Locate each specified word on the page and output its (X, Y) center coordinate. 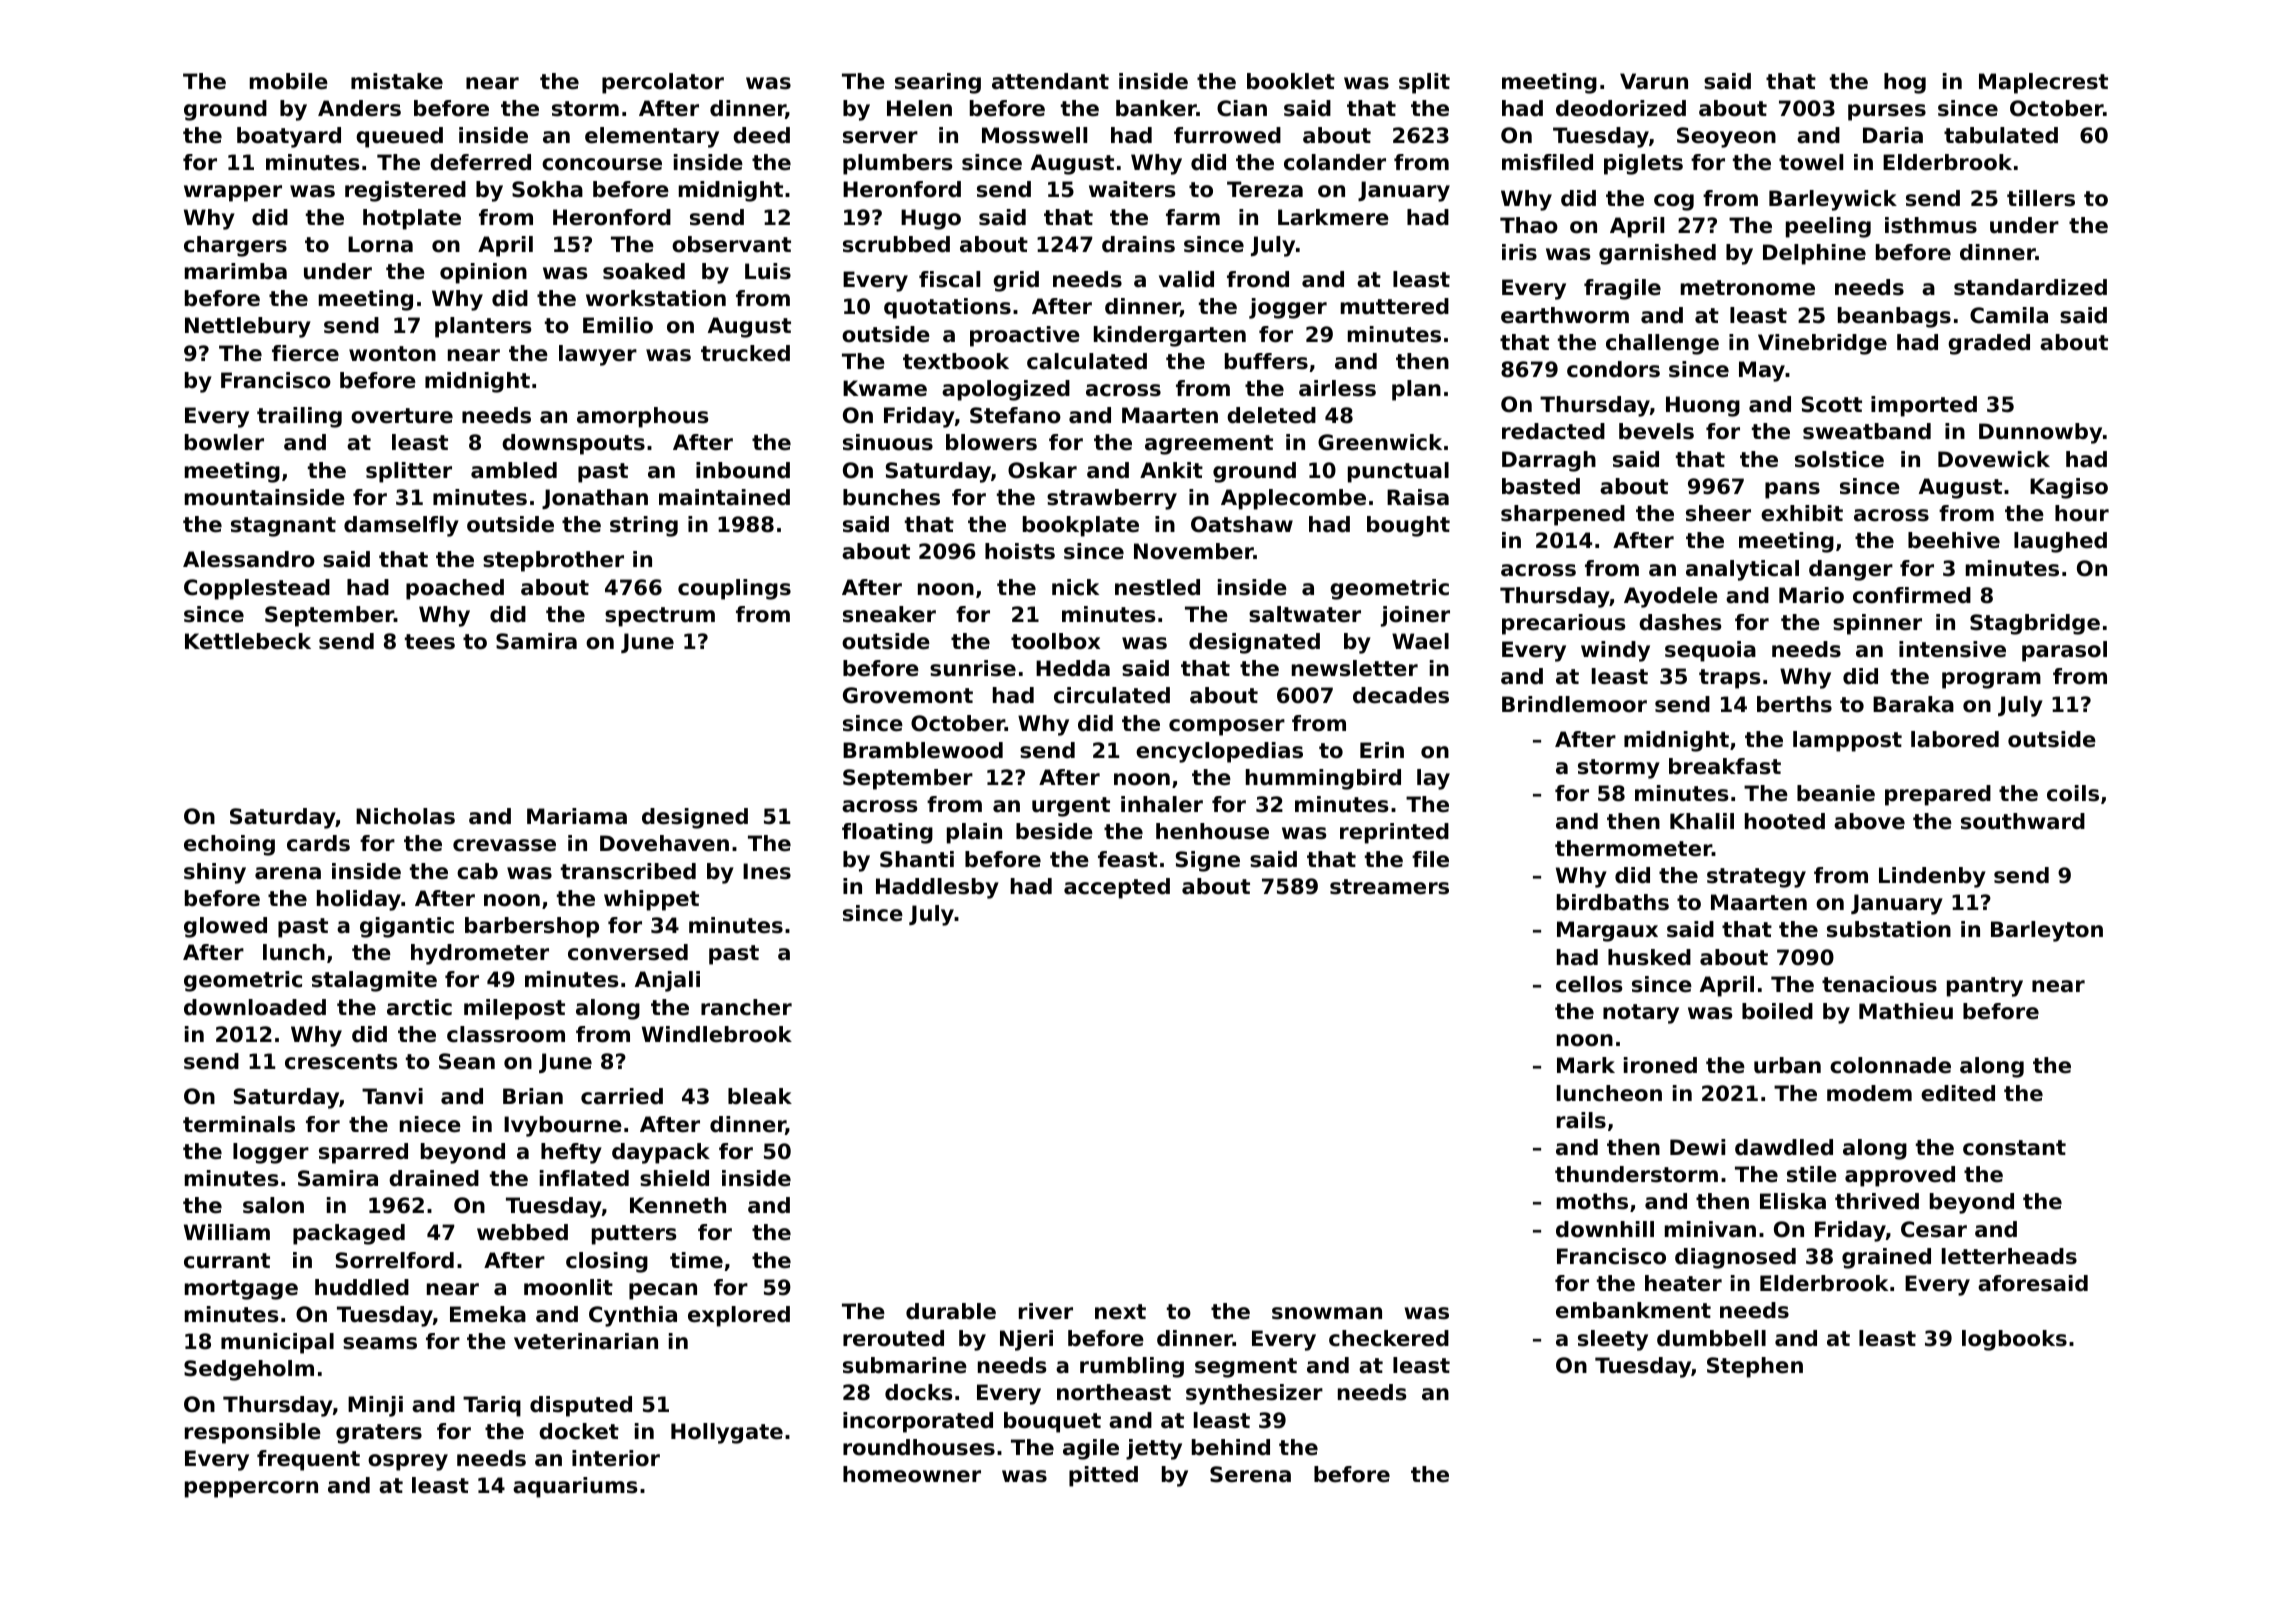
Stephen (1755, 1367)
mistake (397, 81)
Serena (1250, 1474)
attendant (1050, 81)
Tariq (492, 1406)
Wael (1420, 641)
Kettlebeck (248, 641)
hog (1905, 83)
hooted (1785, 821)
